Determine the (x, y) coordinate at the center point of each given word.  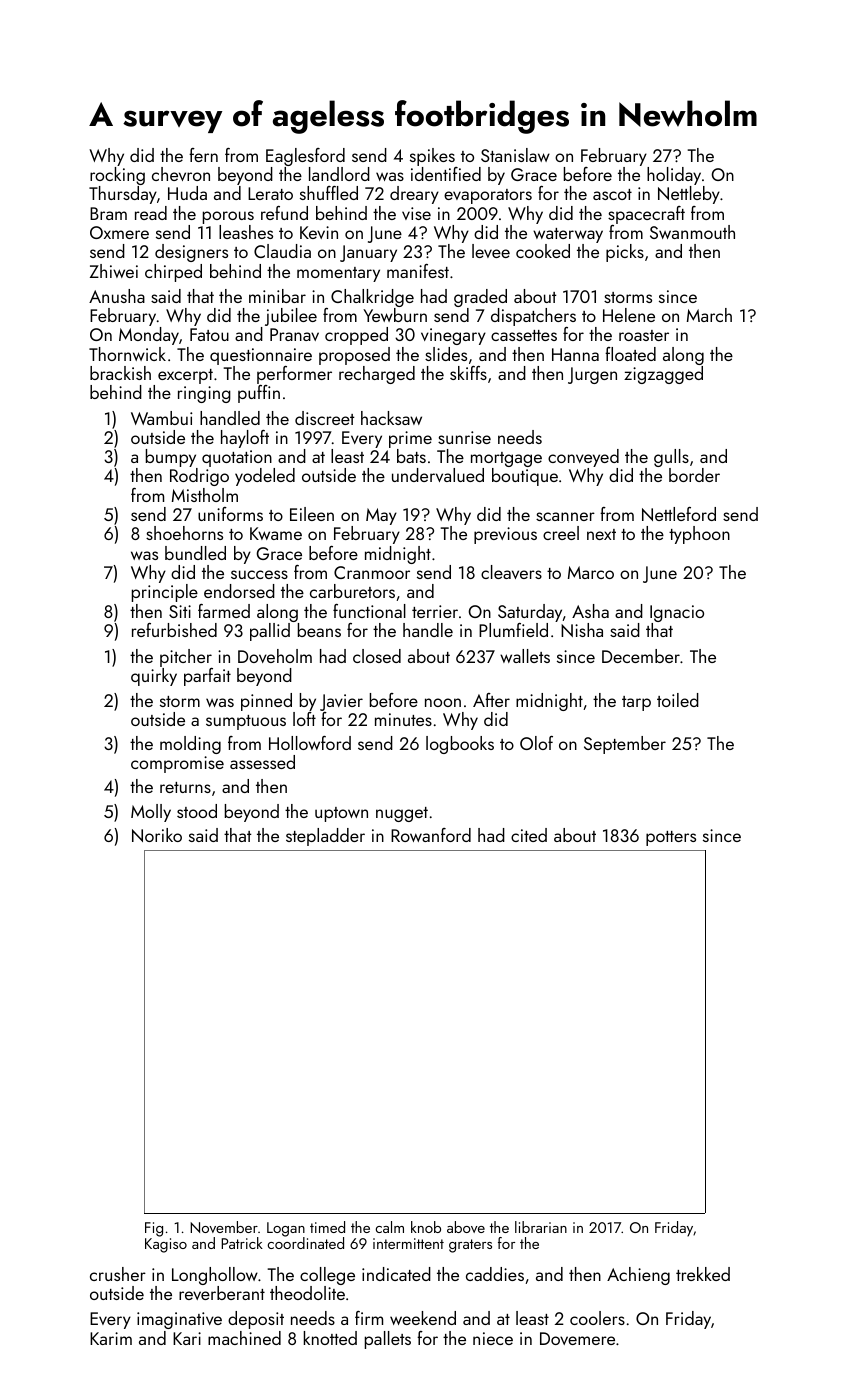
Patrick (242, 1243)
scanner (565, 516)
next (601, 534)
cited (529, 835)
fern (203, 155)
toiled (678, 700)
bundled (195, 553)
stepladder (325, 837)
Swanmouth (692, 232)
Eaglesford (305, 157)
